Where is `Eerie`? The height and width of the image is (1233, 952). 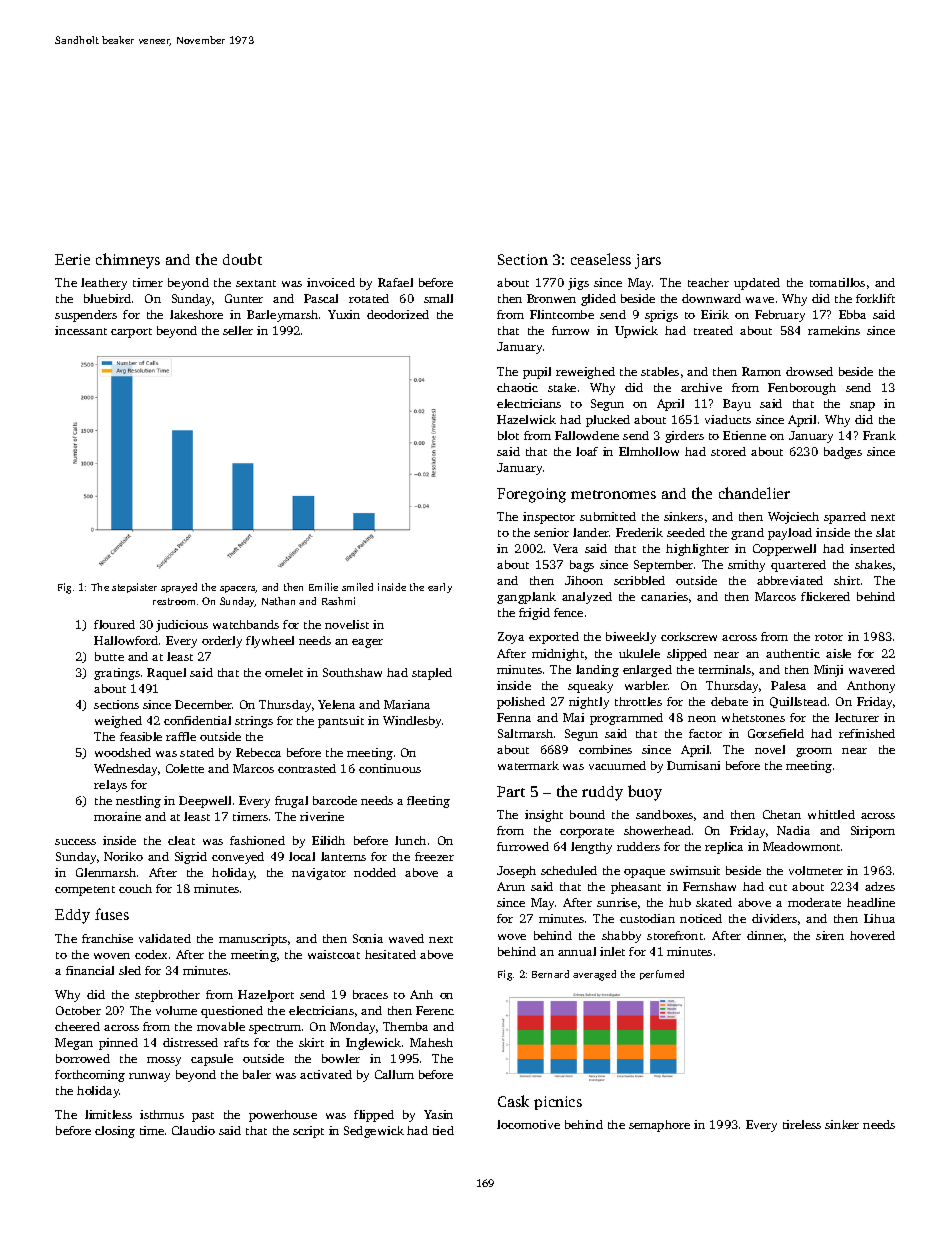 Eerie is located at coordinates (72, 259).
